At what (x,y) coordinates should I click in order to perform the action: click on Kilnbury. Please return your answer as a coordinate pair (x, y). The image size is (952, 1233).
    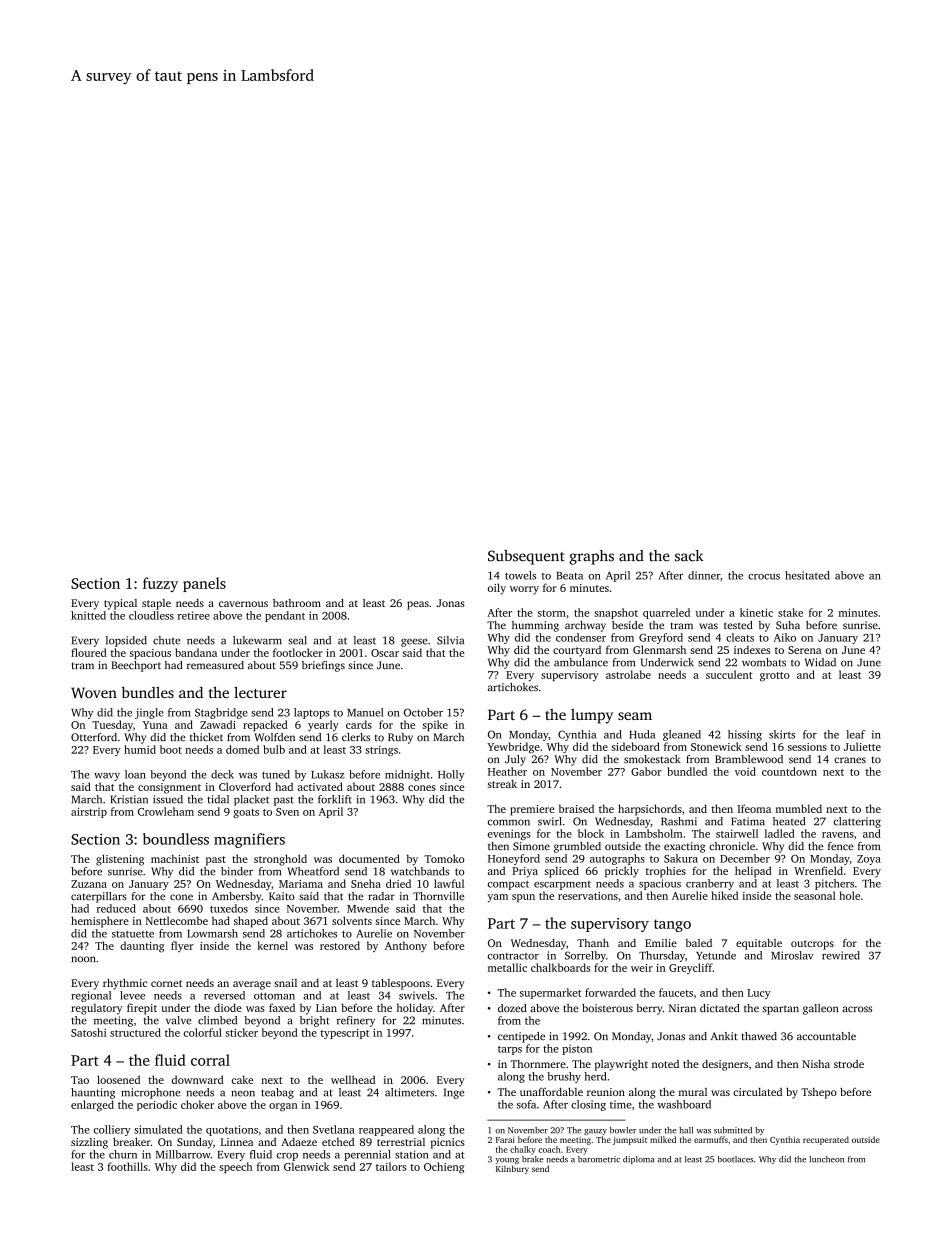
    Looking at the image, I should click on (512, 1169).
